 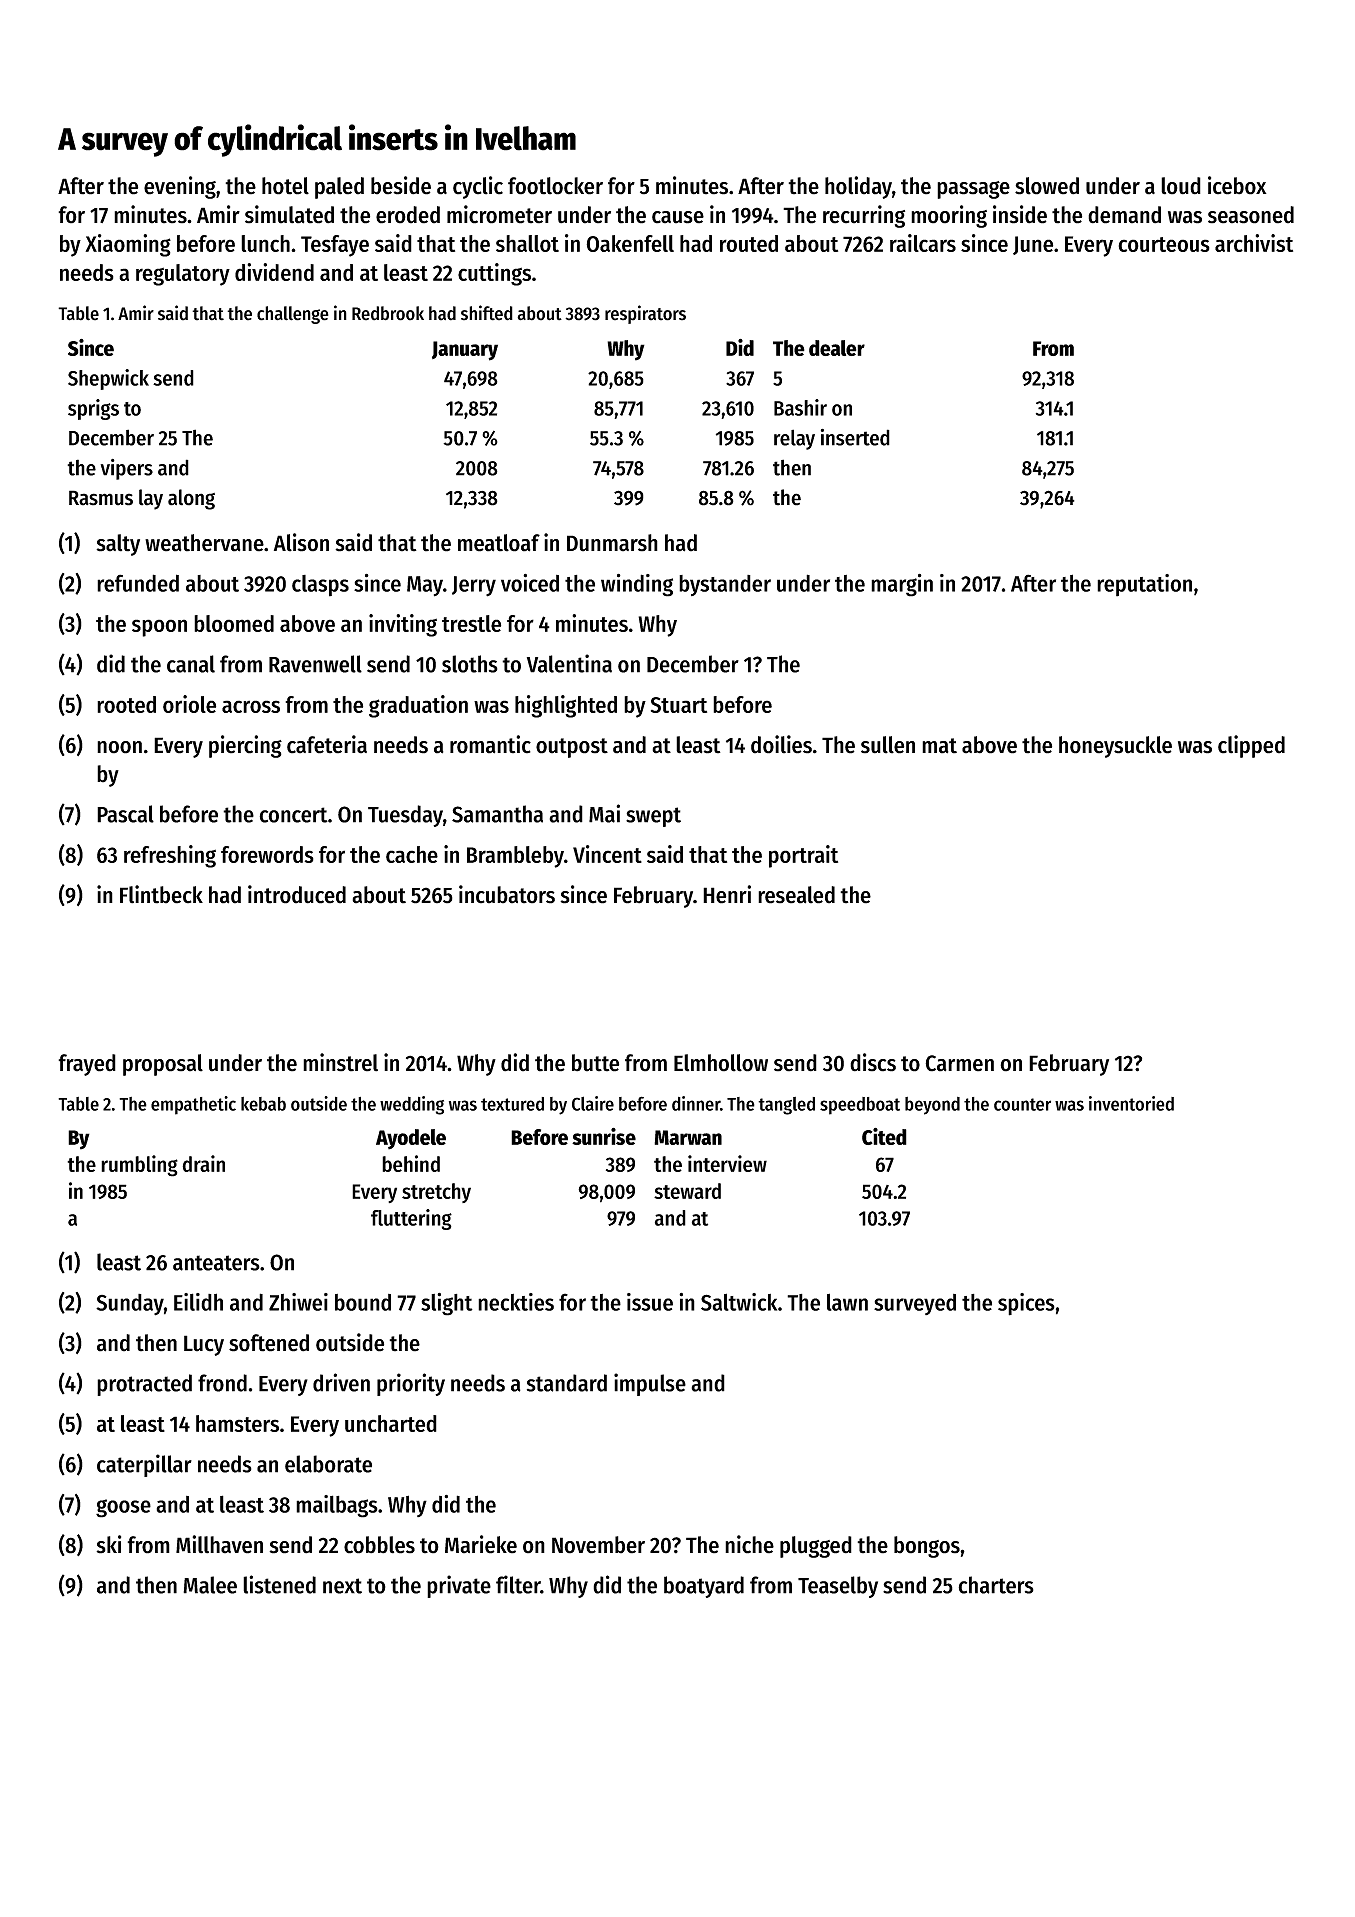 What do you see at coordinates (923, 243) in the image?
I see `railcars` at bounding box center [923, 243].
